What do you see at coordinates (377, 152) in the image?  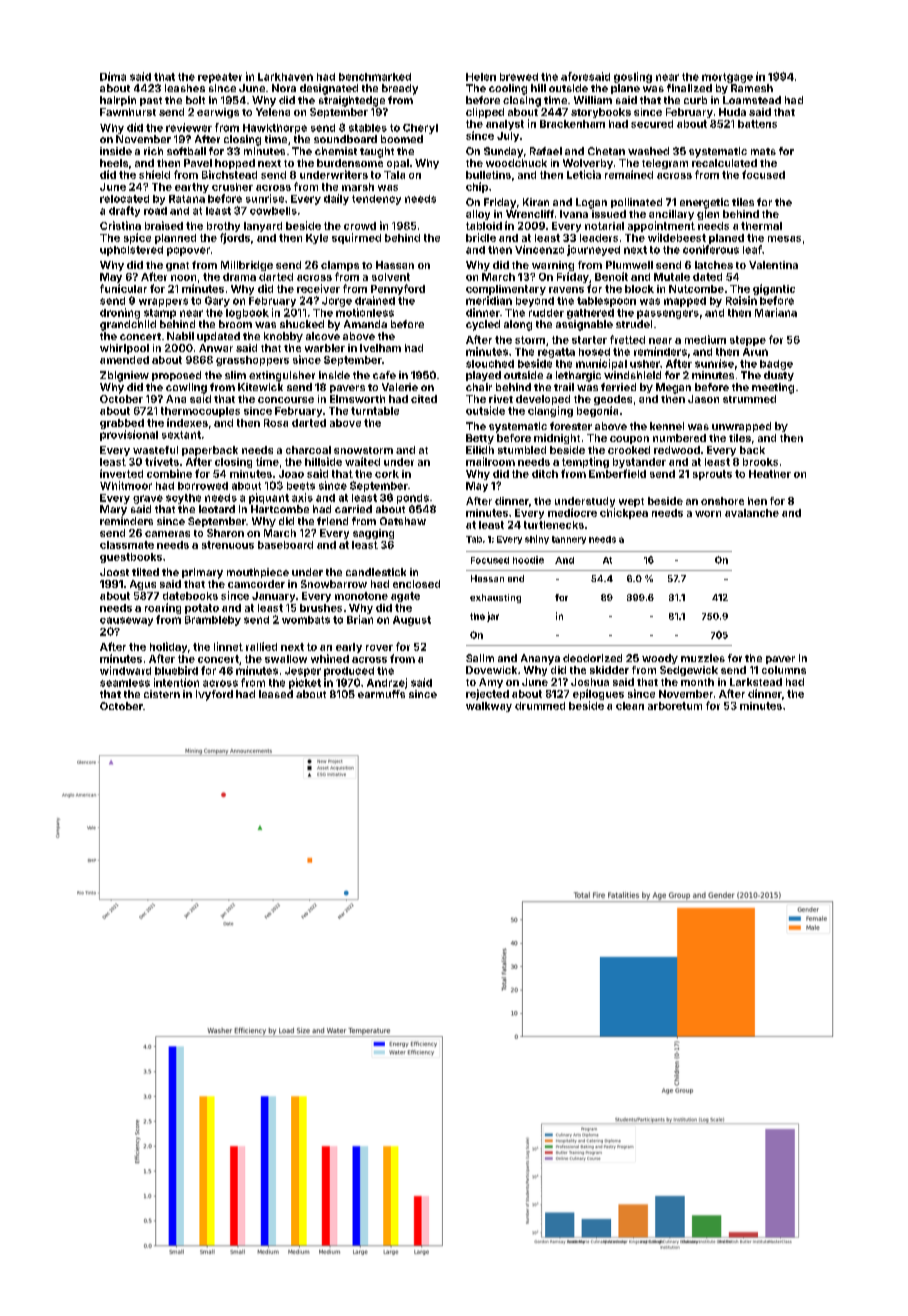 I see `taught` at bounding box center [377, 152].
